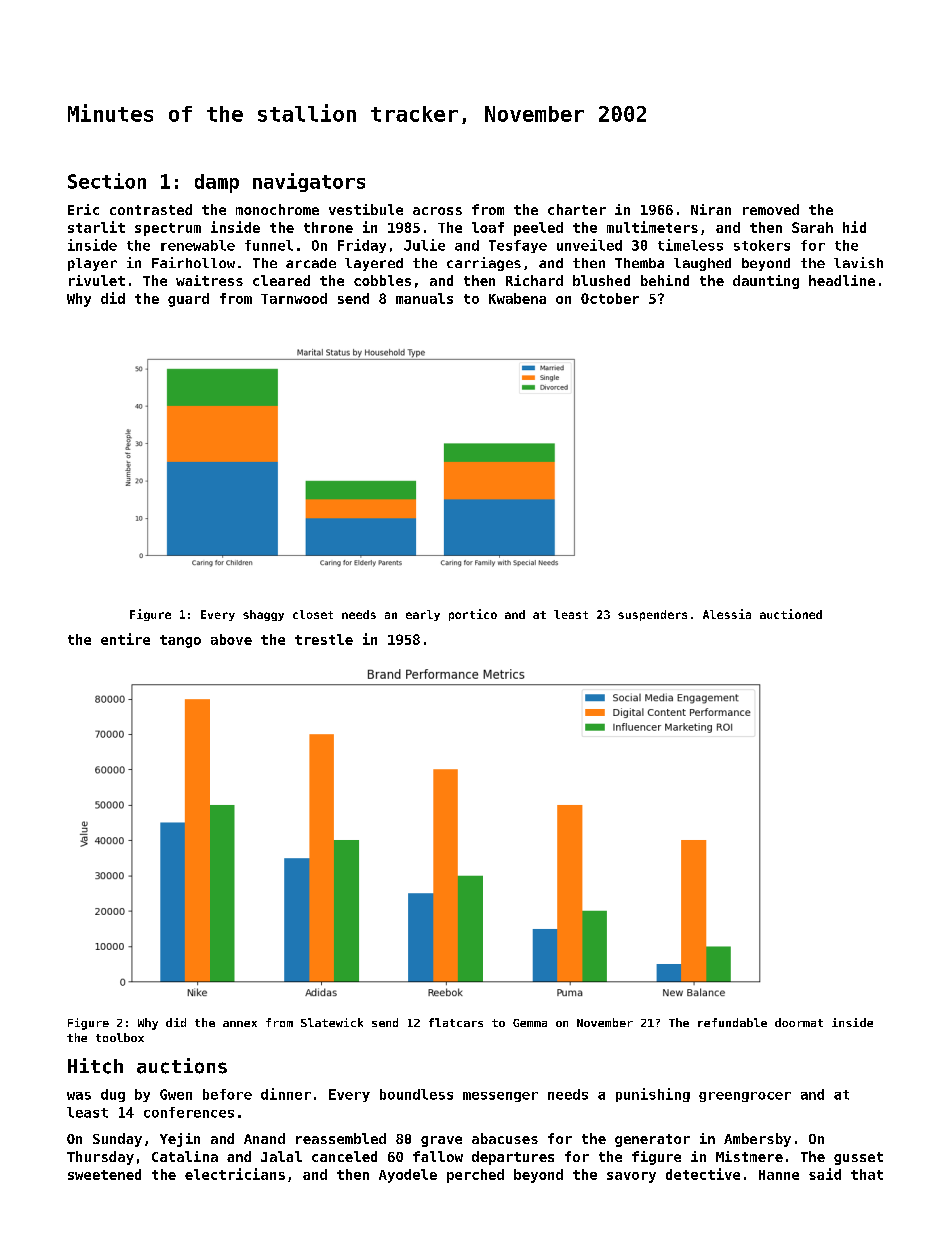 The height and width of the page is (1233, 952). What do you see at coordinates (180, 641) in the page?
I see `tango` at bounding box center [180, 641].
